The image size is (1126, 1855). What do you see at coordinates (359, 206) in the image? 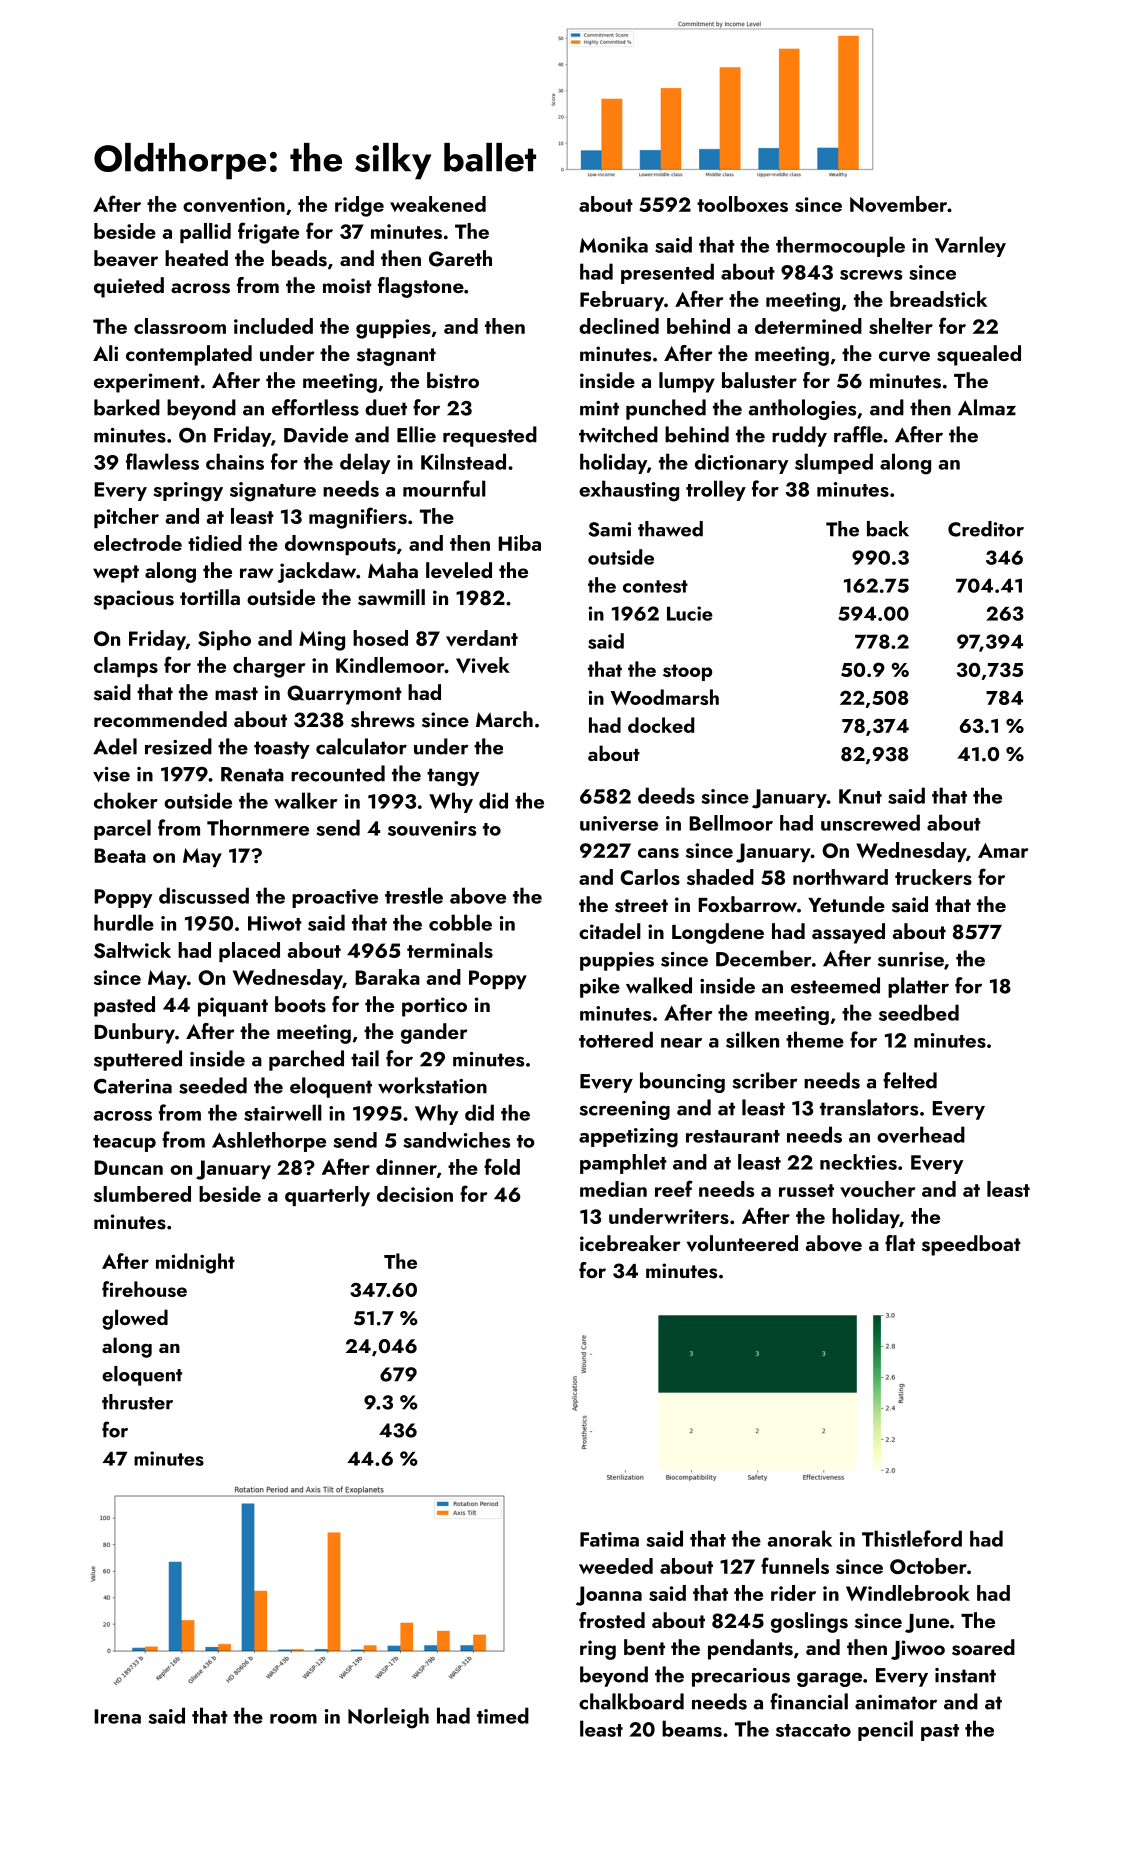
I see `ridge` at bounding box center [359, 206].
